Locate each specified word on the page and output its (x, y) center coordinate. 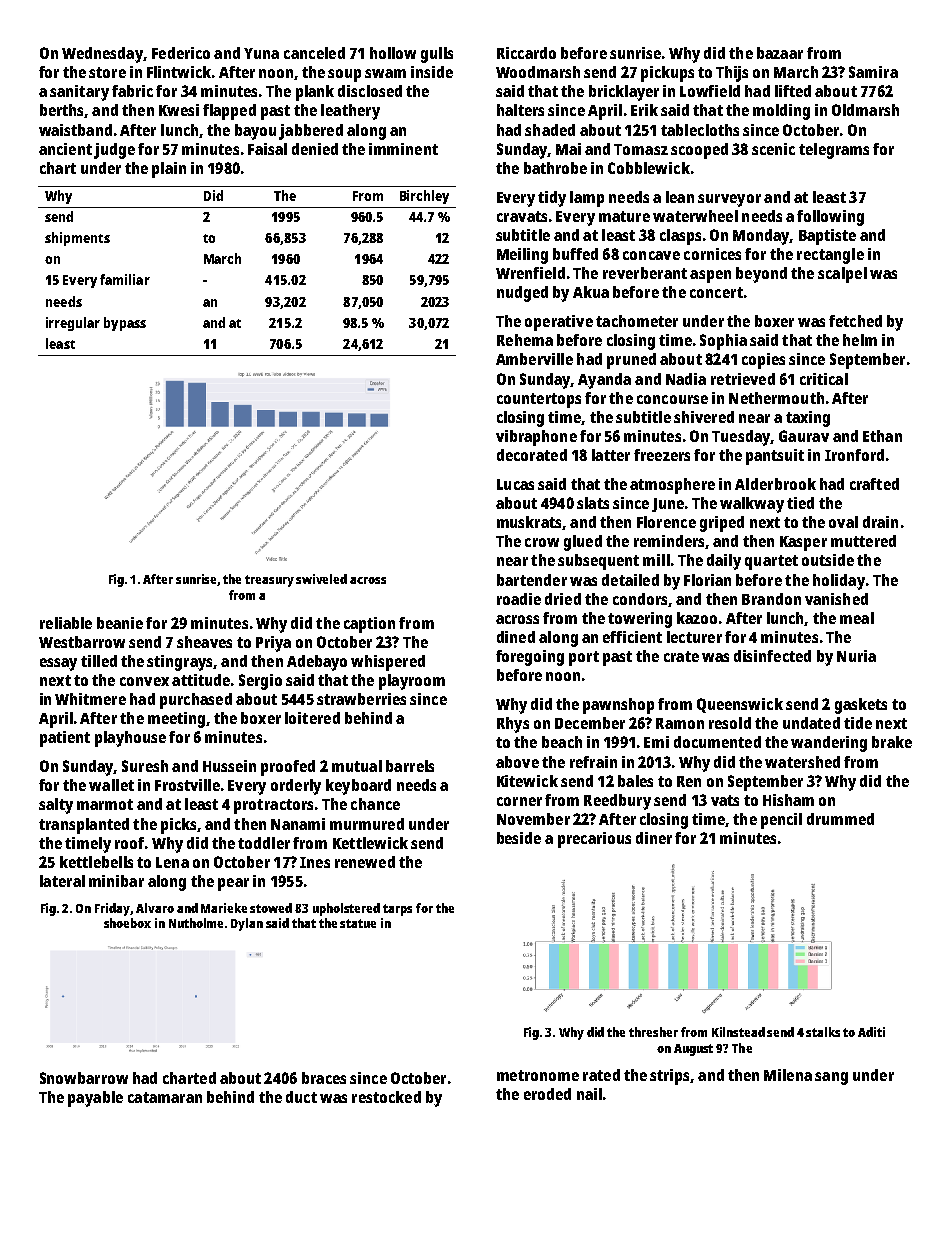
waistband (75, 130)
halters (520, 110)
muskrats (529, 522)
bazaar (780, 53)
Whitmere (90, 699)
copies (763, 361)
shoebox (127, 923)
